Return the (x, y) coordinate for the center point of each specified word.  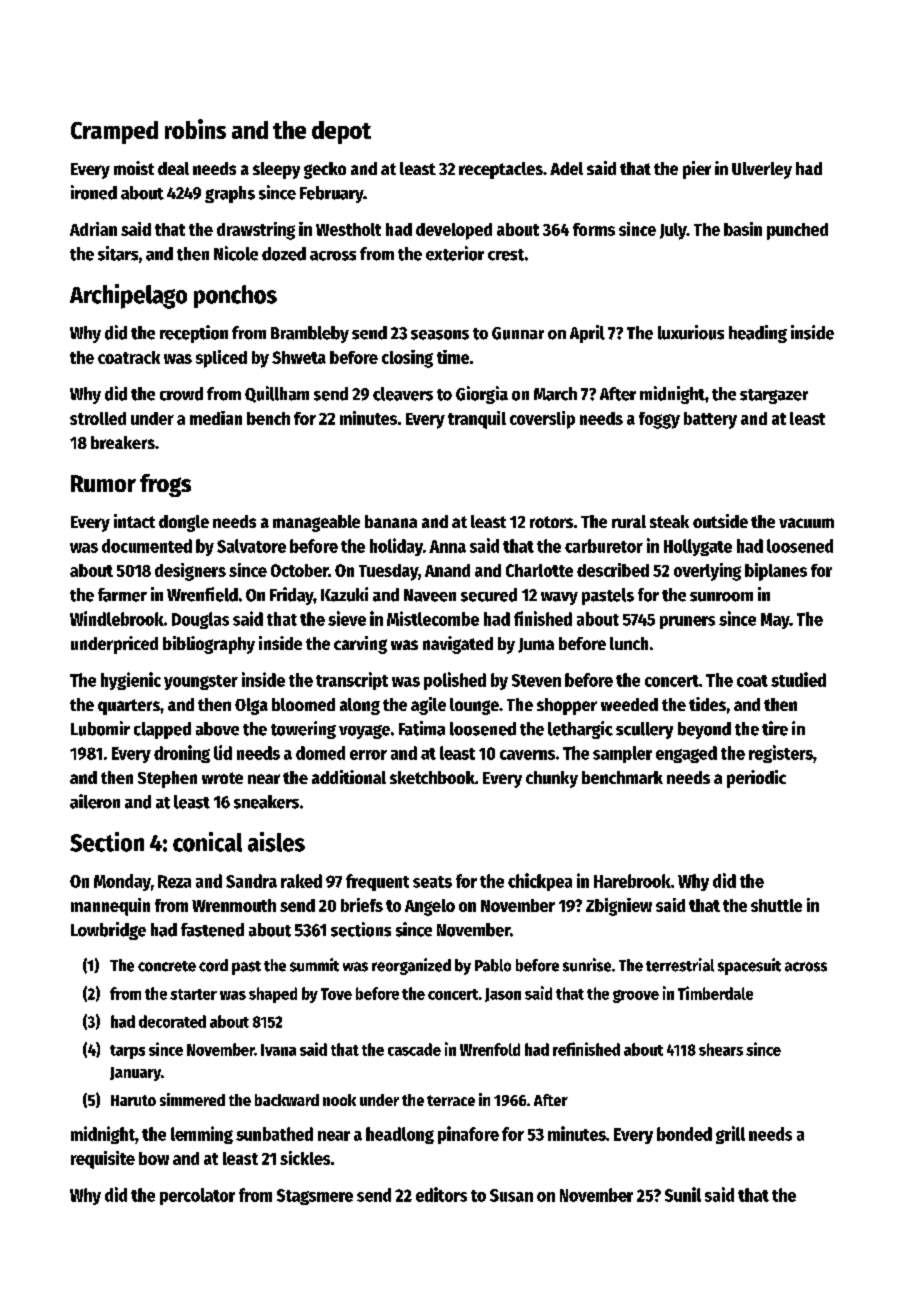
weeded (629, 704)
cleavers (403, 394)
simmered (192, 1099)
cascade (414, 1049)
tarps (127, 1052)
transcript (352, 681)
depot (341, 132)
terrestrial (680, 965)
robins (195, 129)
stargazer (774, 396)
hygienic (131, 681)
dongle (184, 523)
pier (697, 170)
